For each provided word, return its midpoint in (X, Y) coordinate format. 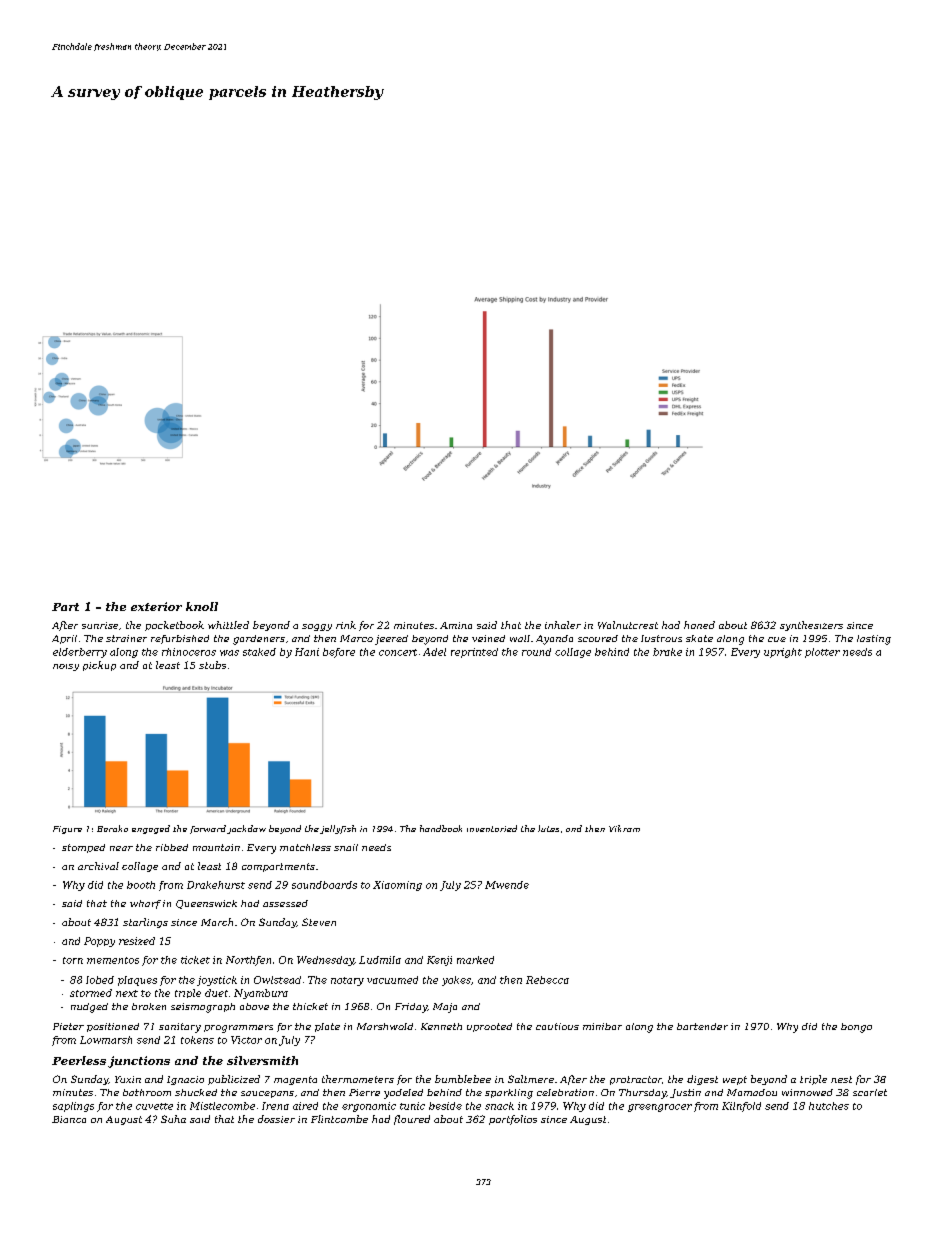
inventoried (492, 828)
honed (699, 625)
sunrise (100, 625)
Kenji (439, 961)
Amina (456, 625)
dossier (276, 1119)
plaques (137, 981)
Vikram (624, 828)
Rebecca (547, 980)
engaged (151, 829)
